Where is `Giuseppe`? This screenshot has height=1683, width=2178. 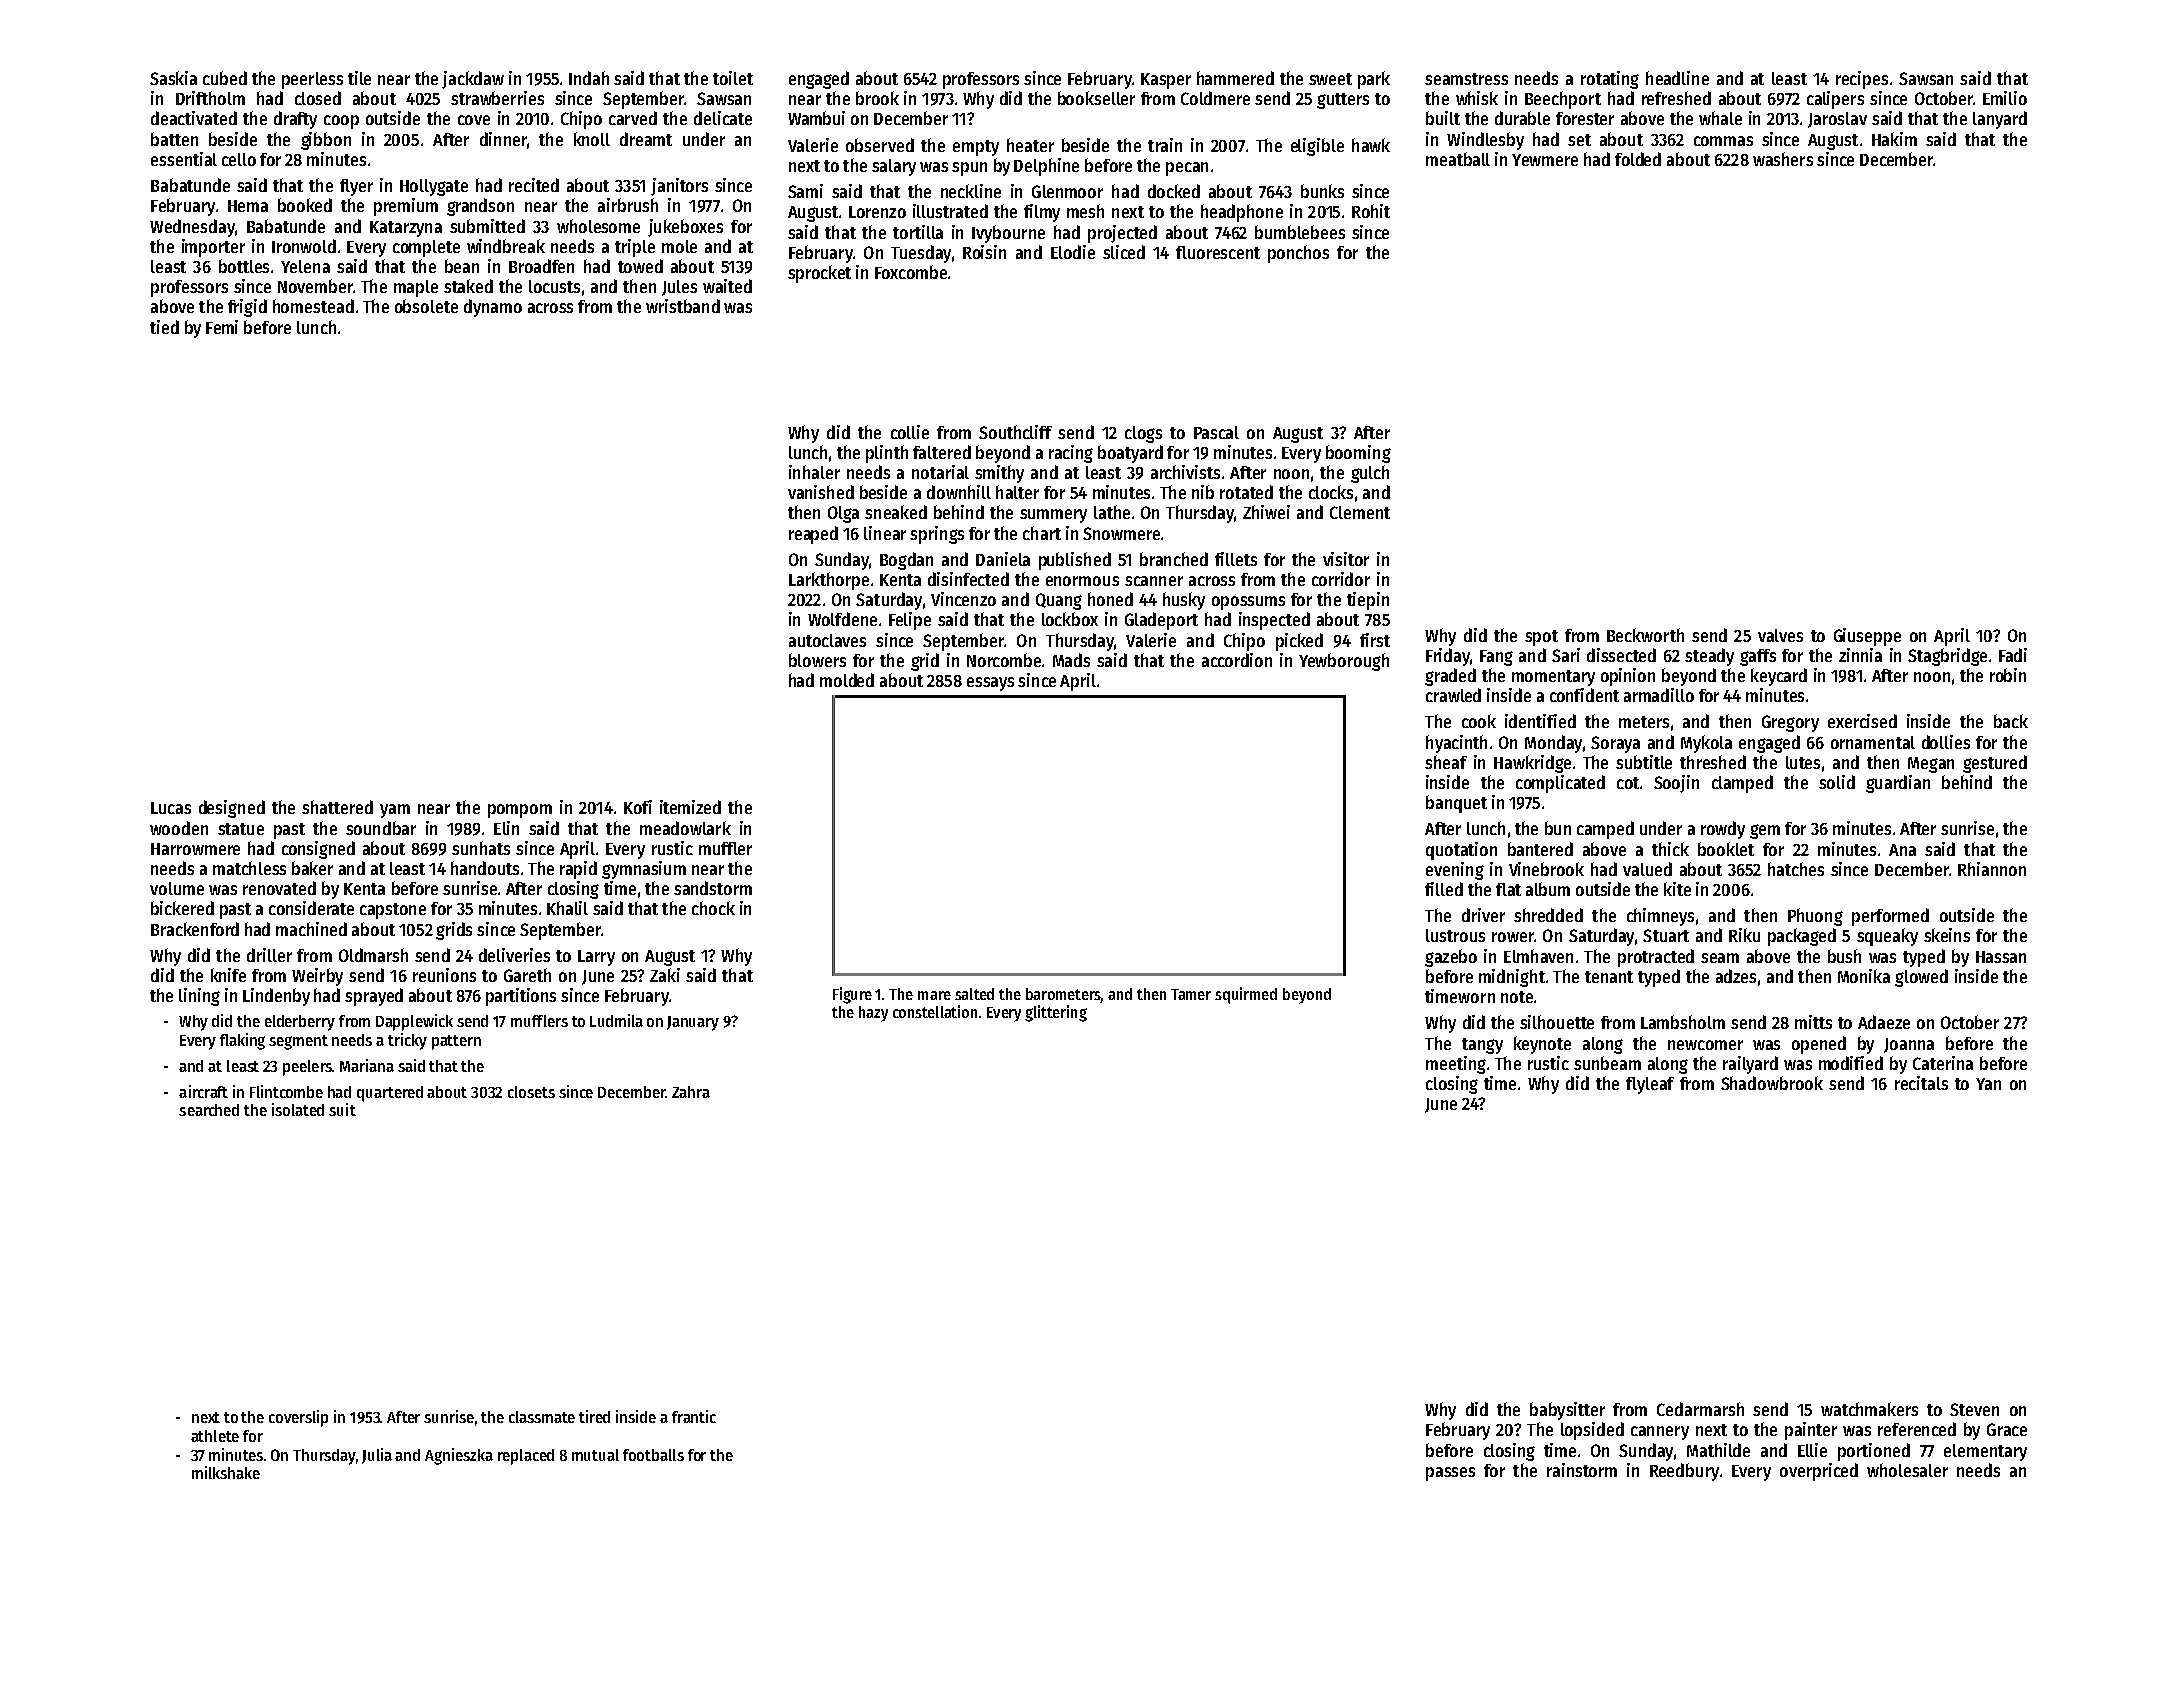
Giuseppe is located at coordinates (1867, 637).
